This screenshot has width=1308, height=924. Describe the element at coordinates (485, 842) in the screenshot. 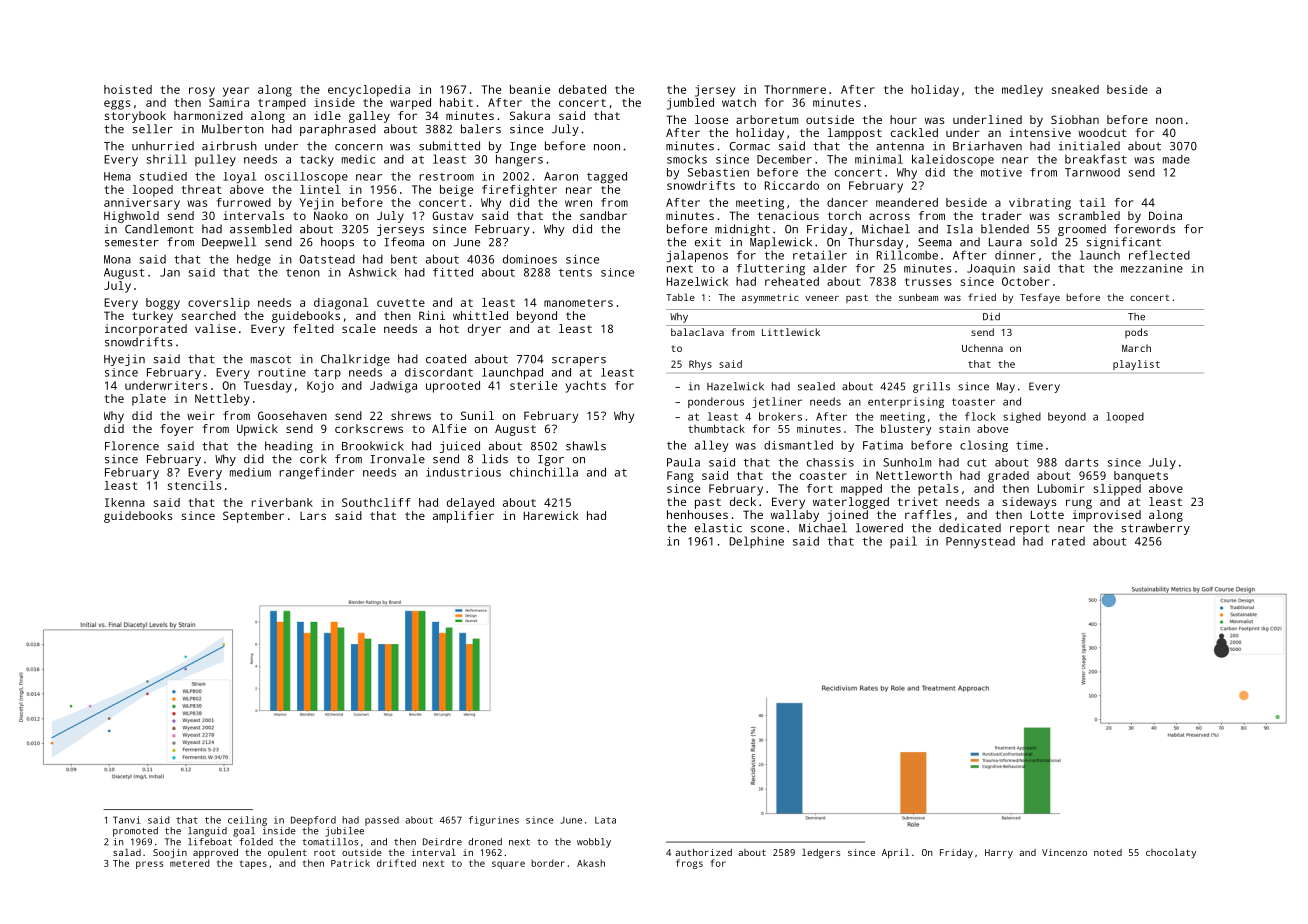

I see `droned` at that location.
